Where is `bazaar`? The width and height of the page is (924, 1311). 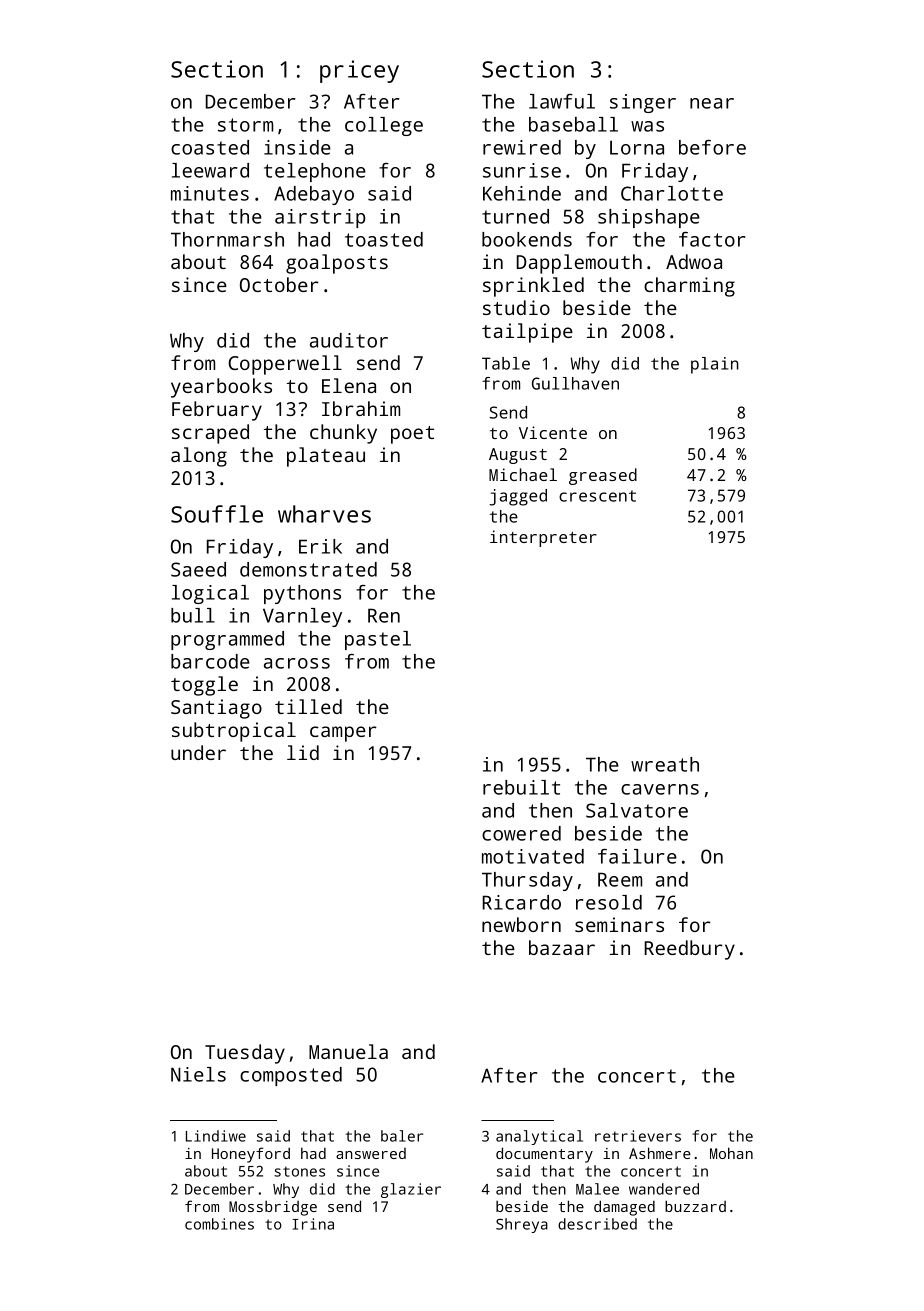 bazaar is located at coordinates (562, 947).
